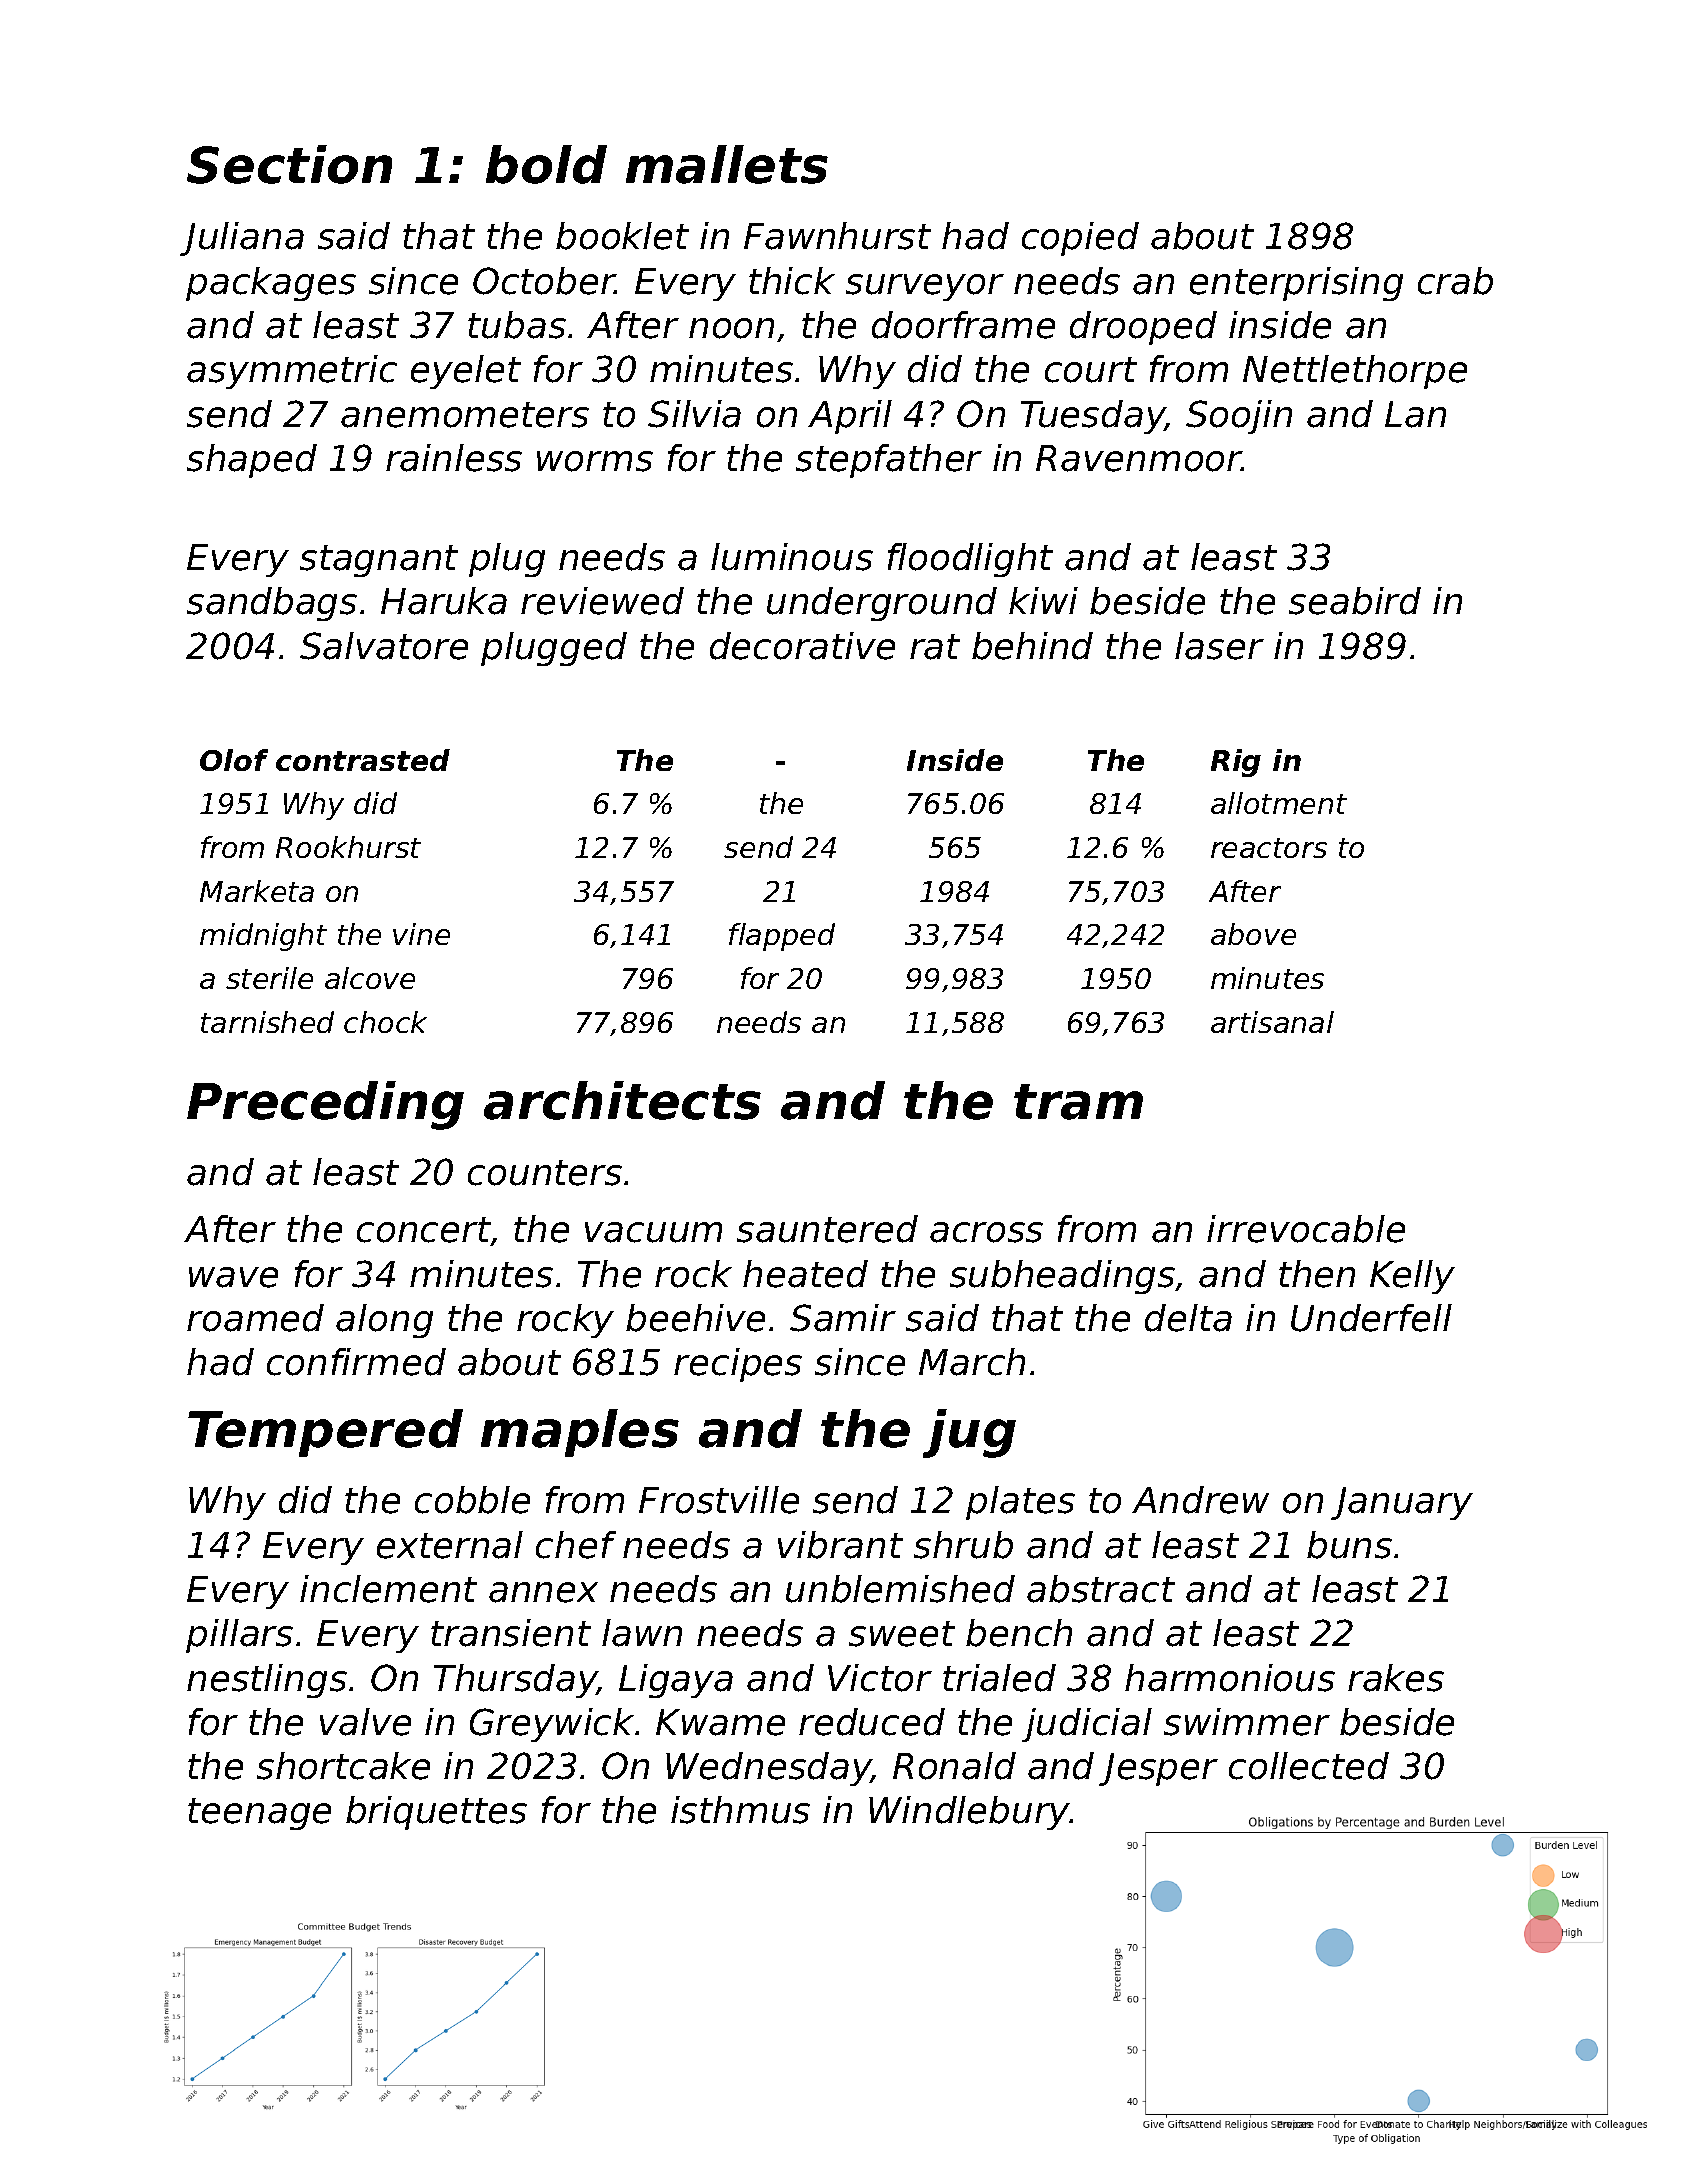 This screenshot has height=2178, width=1683. I want to click on Preceding, so click(325, 1105).
